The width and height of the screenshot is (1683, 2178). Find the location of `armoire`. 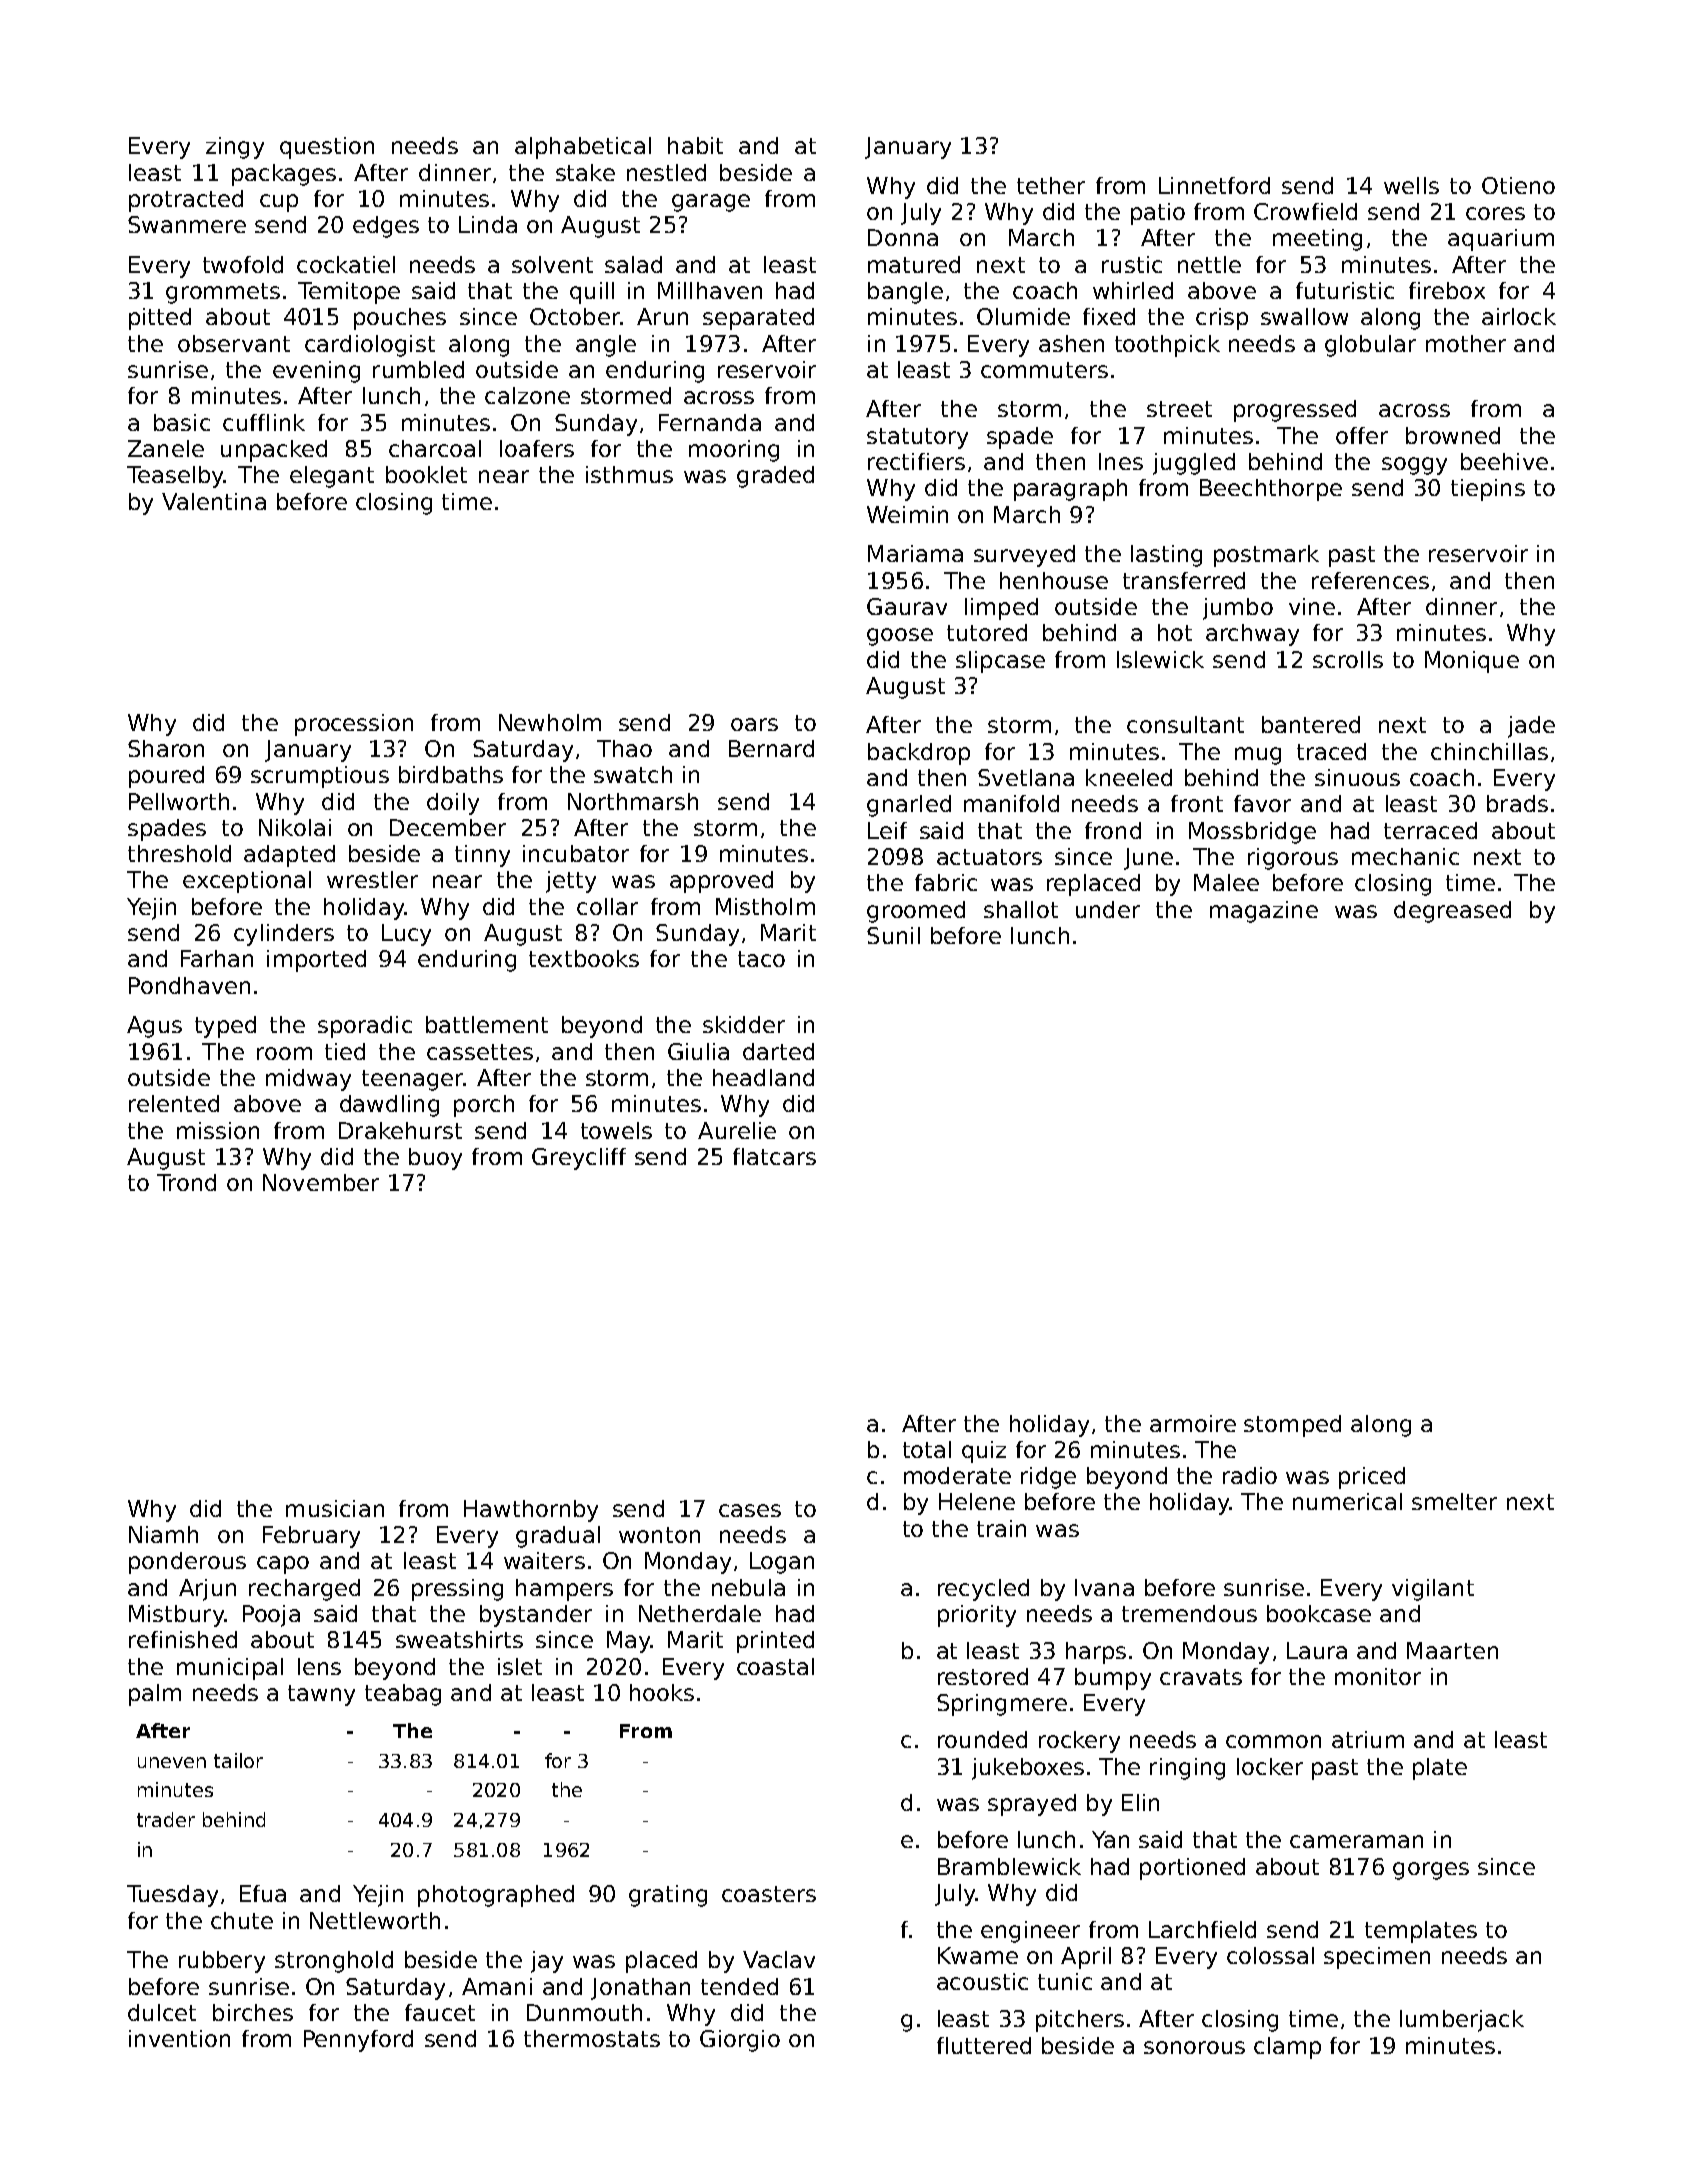

armoire is located at coordinates (1193, 1423).
